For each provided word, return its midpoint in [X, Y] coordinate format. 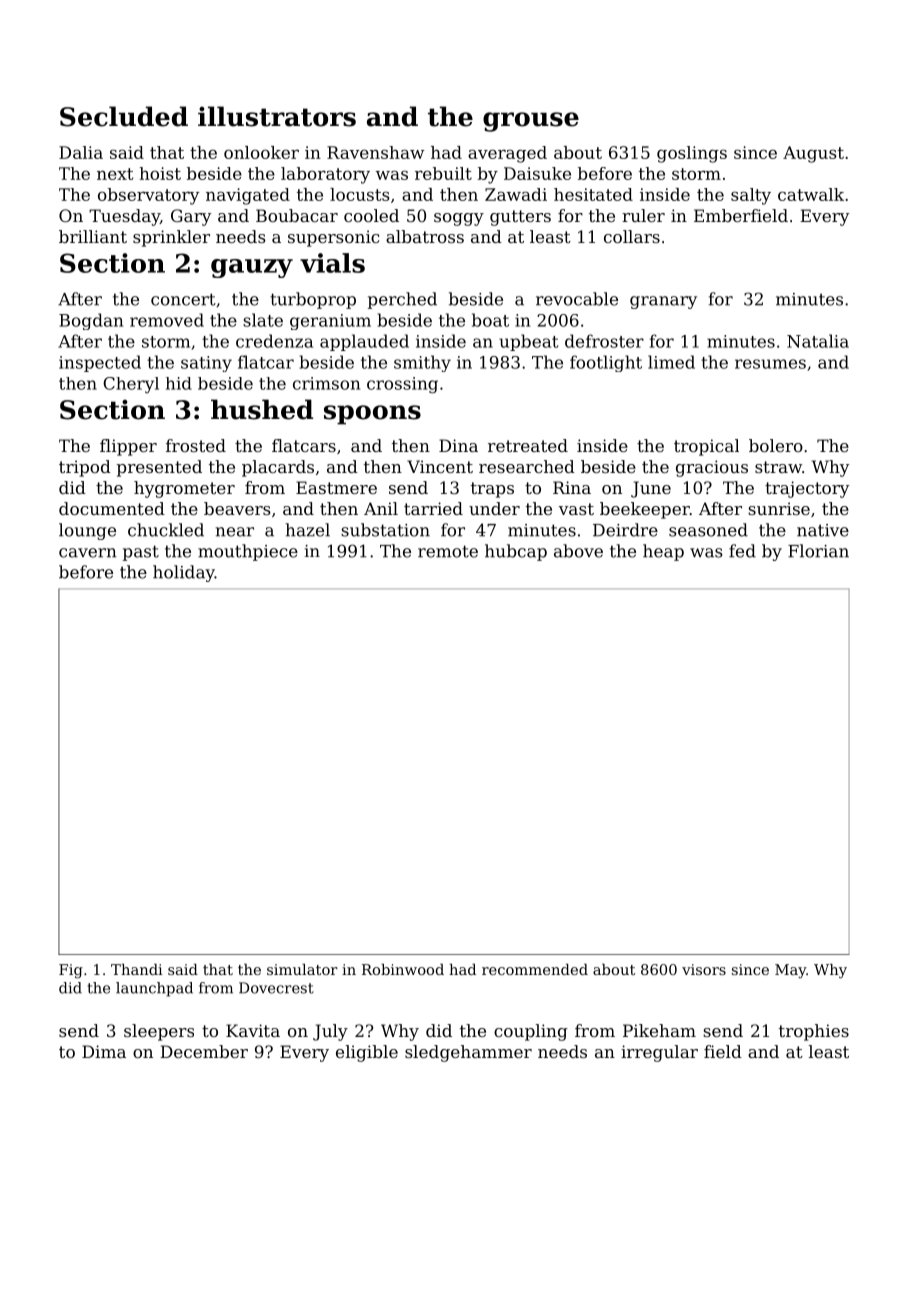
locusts [360, 194]
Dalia [81, 152]
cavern [88, 553]
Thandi [137, 969]
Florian [818, 551]
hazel [307, 530]
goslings [692, 154]
